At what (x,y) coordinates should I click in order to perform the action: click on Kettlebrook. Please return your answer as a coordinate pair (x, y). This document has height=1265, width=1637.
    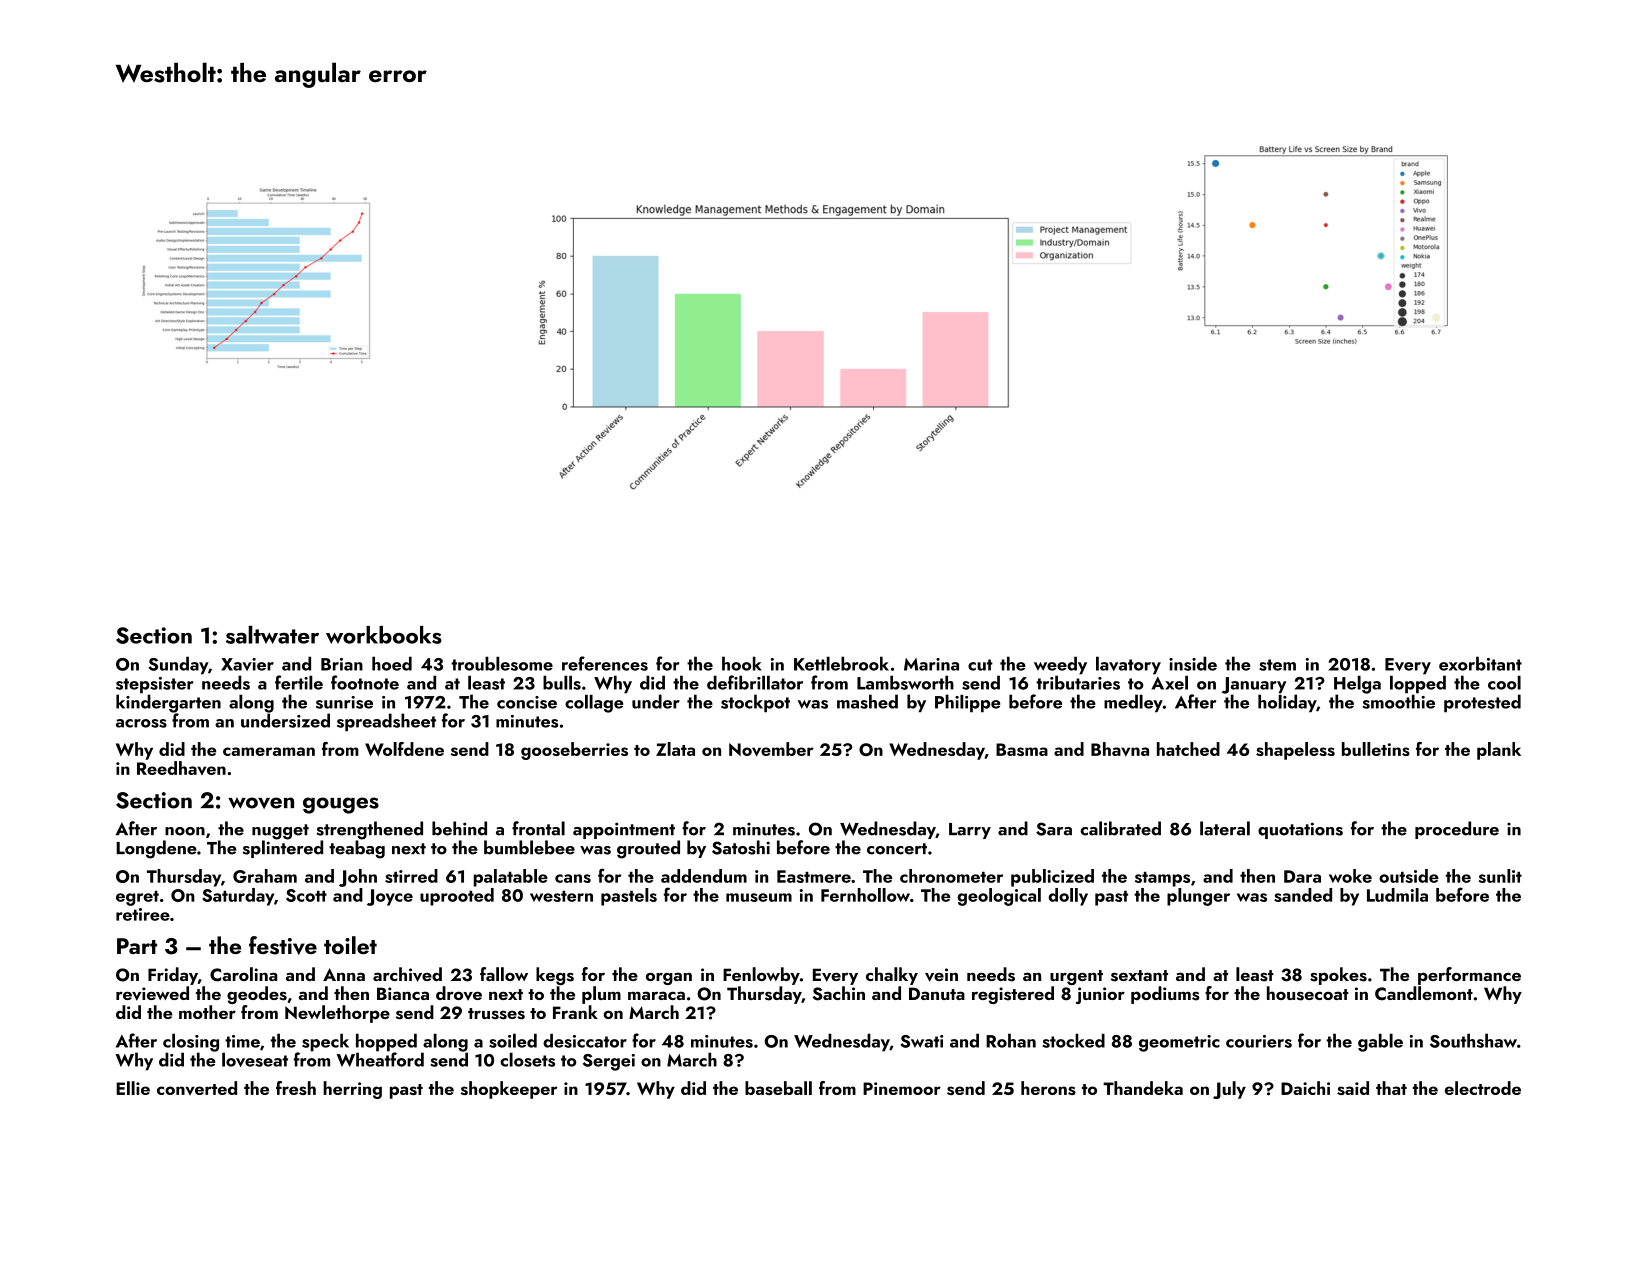
    Looking at the image, I should click on (841, 663).
